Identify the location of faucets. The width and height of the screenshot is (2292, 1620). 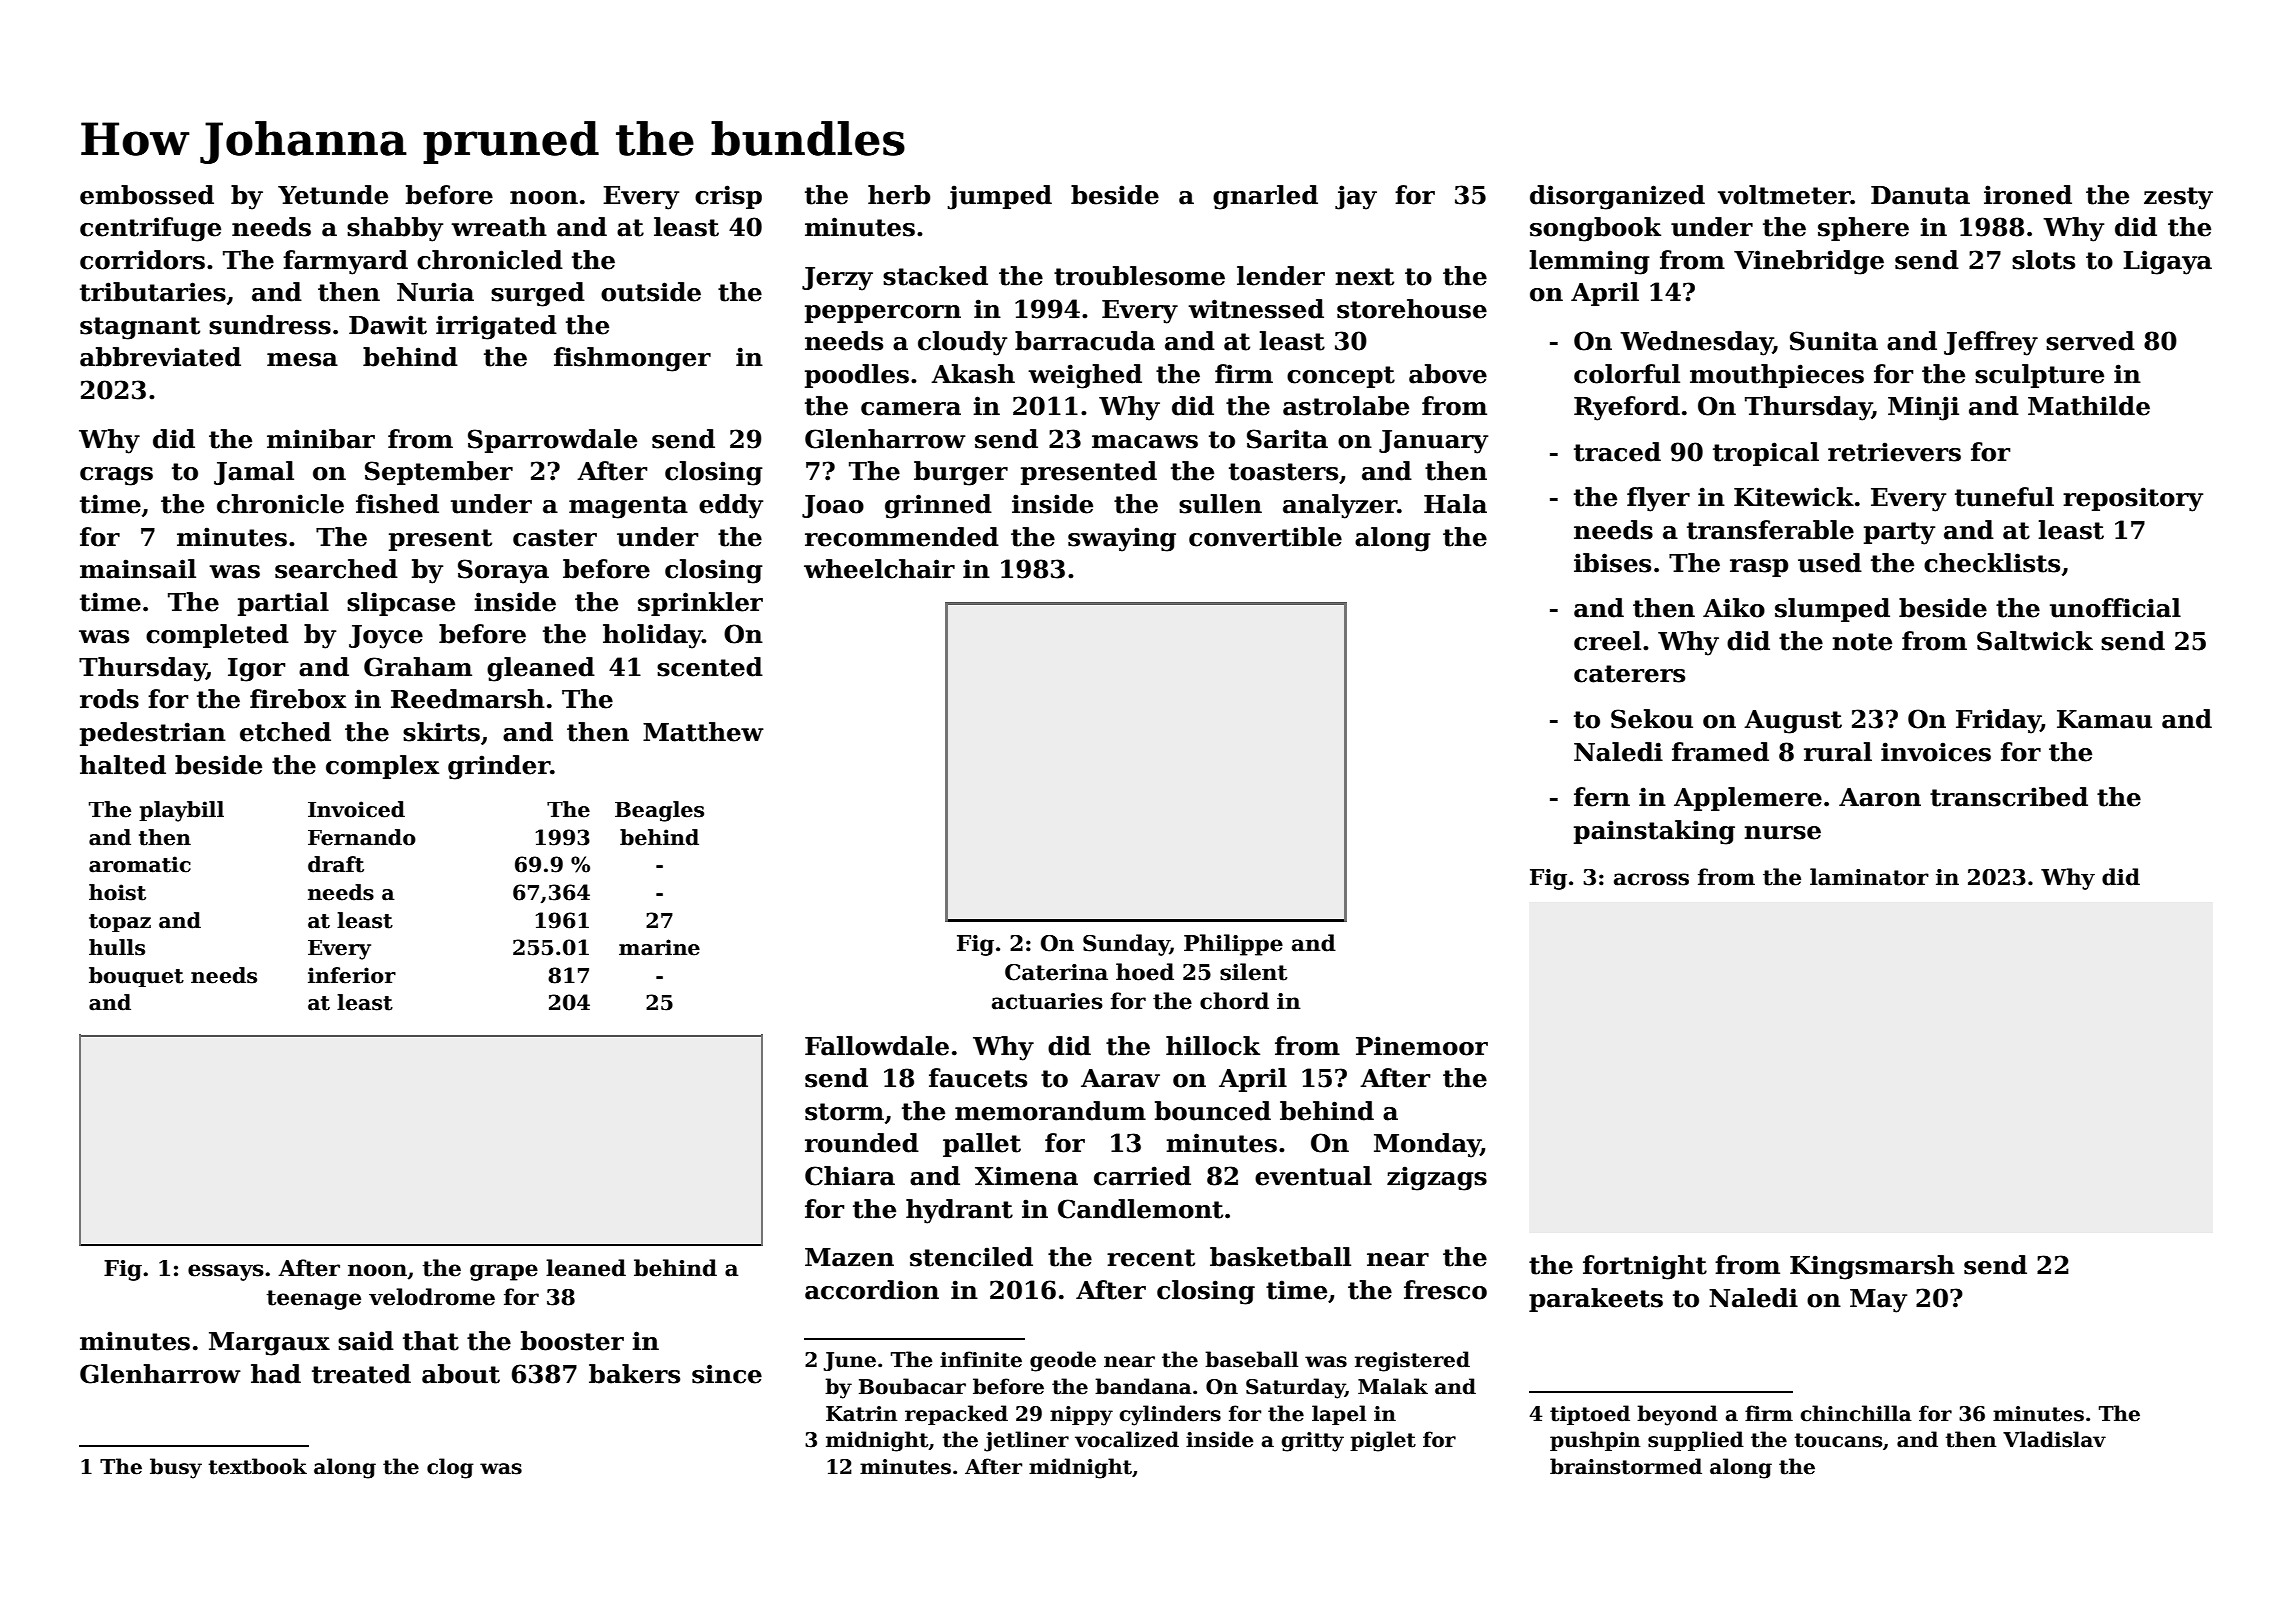
(978, 1078).
